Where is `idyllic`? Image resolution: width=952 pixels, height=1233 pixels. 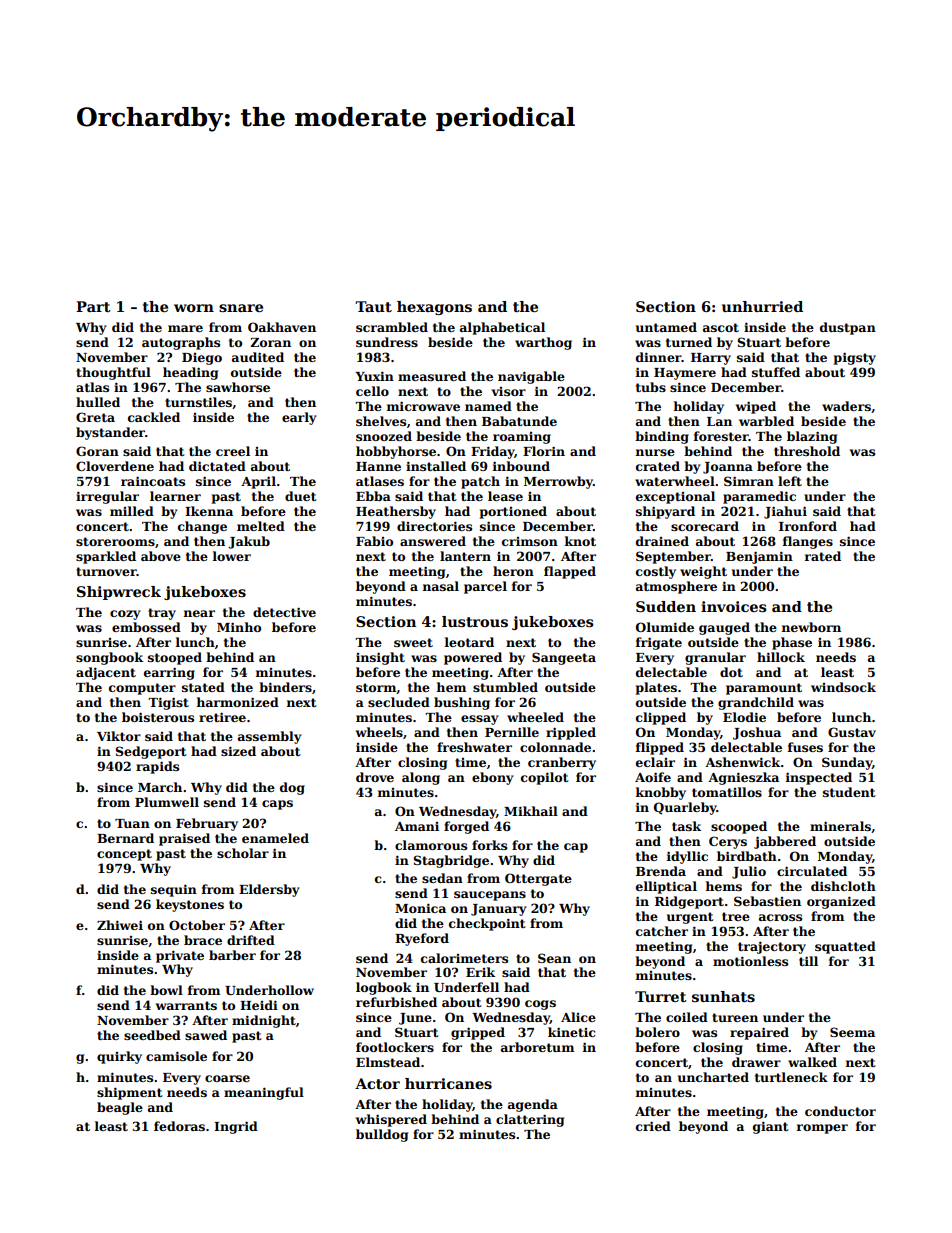
idyllic is located at coordinates (687, 857).
